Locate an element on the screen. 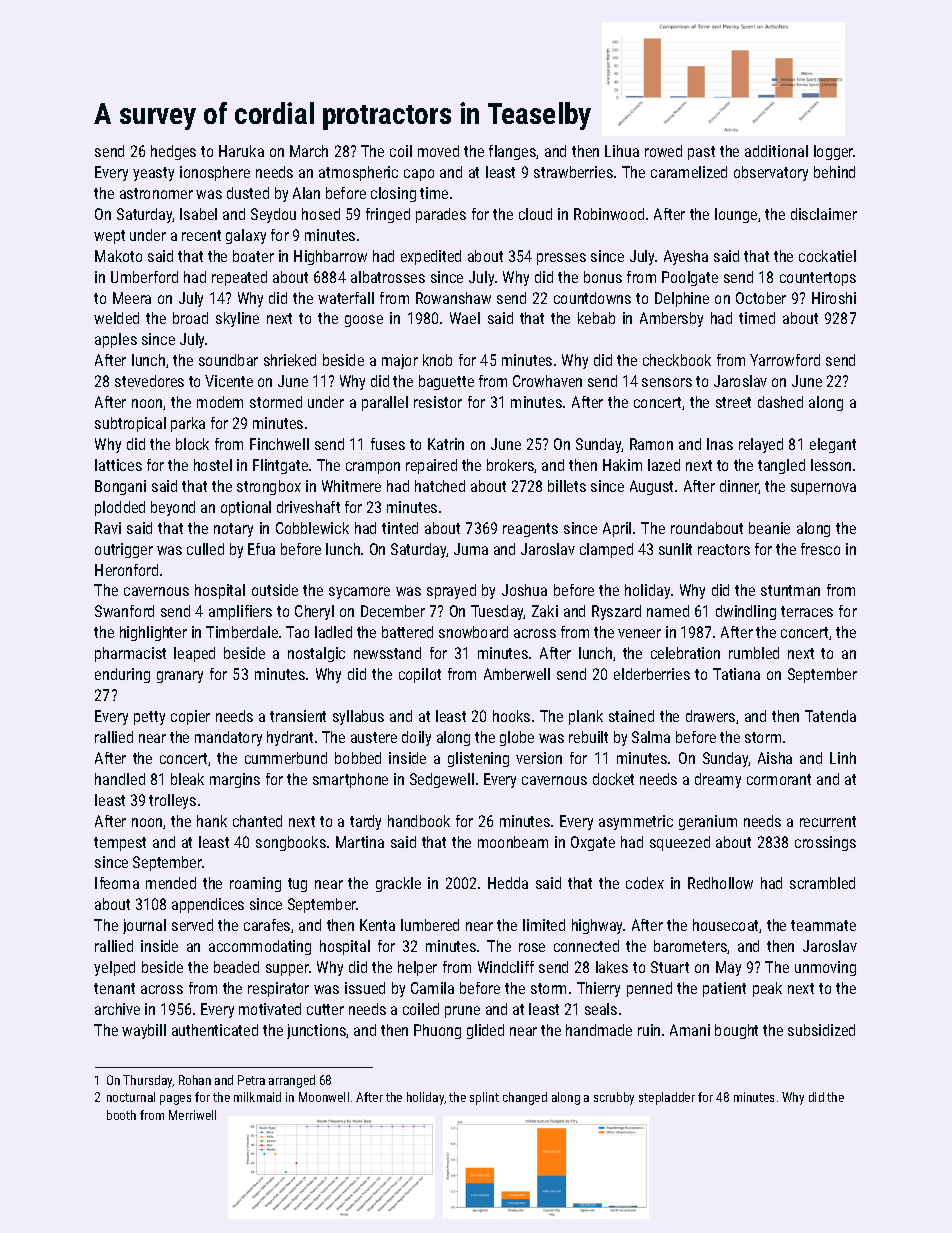  atmospheric is located at coordinates (358, 173).
